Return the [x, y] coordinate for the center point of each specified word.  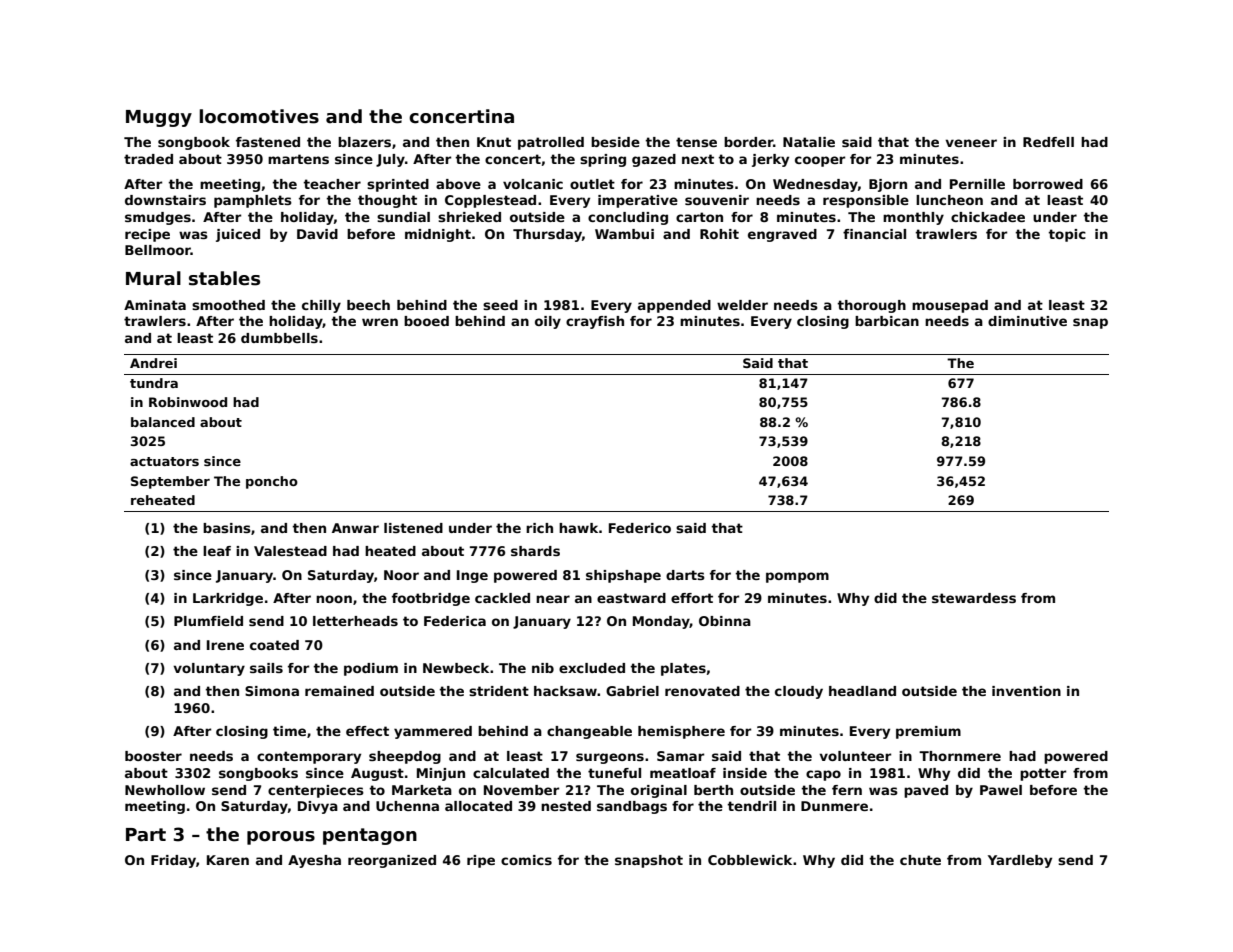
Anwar [355, 528]
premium [928, 732]
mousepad [950, 306]
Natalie [809, 142]
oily [548, 322]
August [377, 774]
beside [615, 142]
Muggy [159, 118]
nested [566, 806]
